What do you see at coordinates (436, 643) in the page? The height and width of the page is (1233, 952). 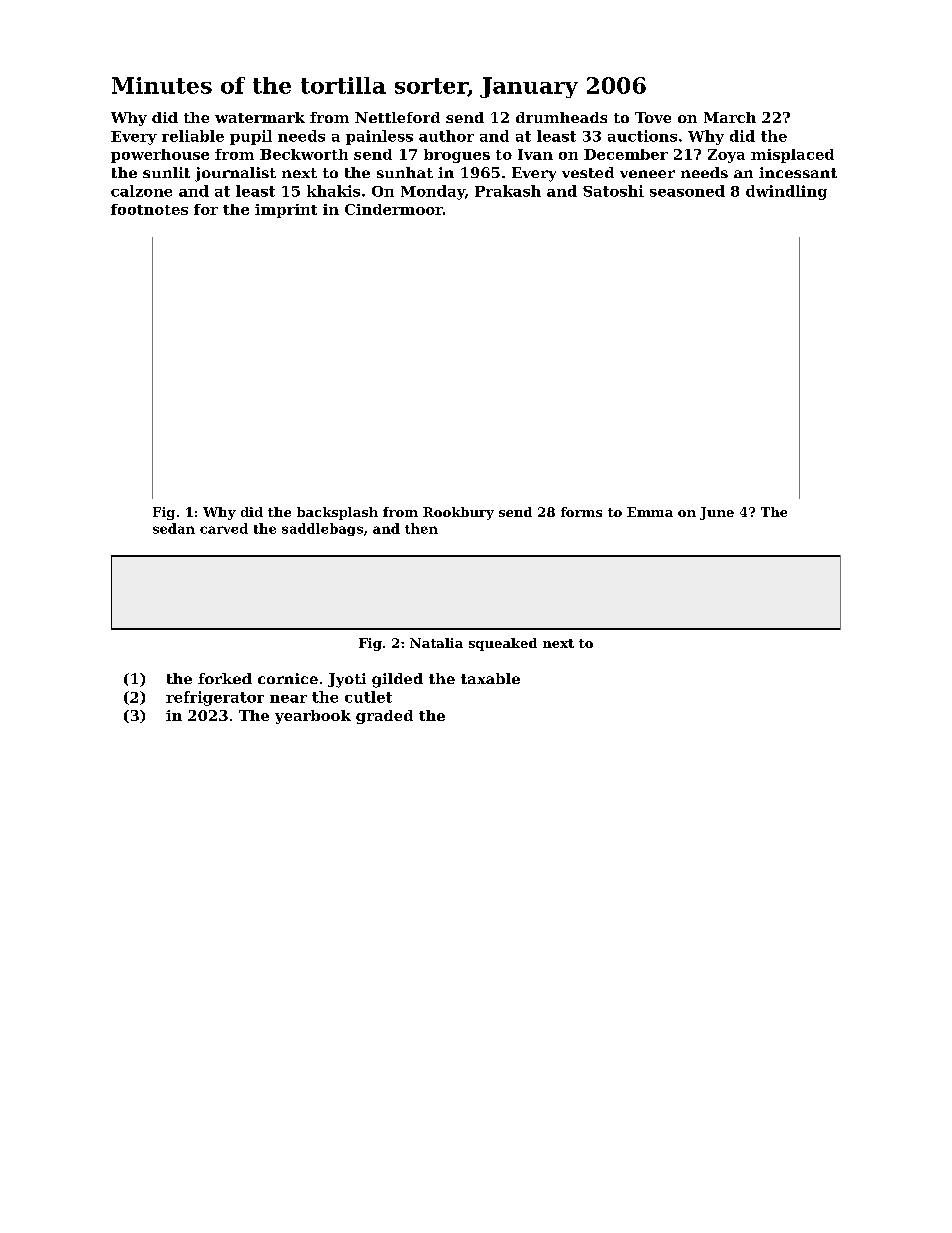 I see `Natalia` at bounding box center [436, 643].
